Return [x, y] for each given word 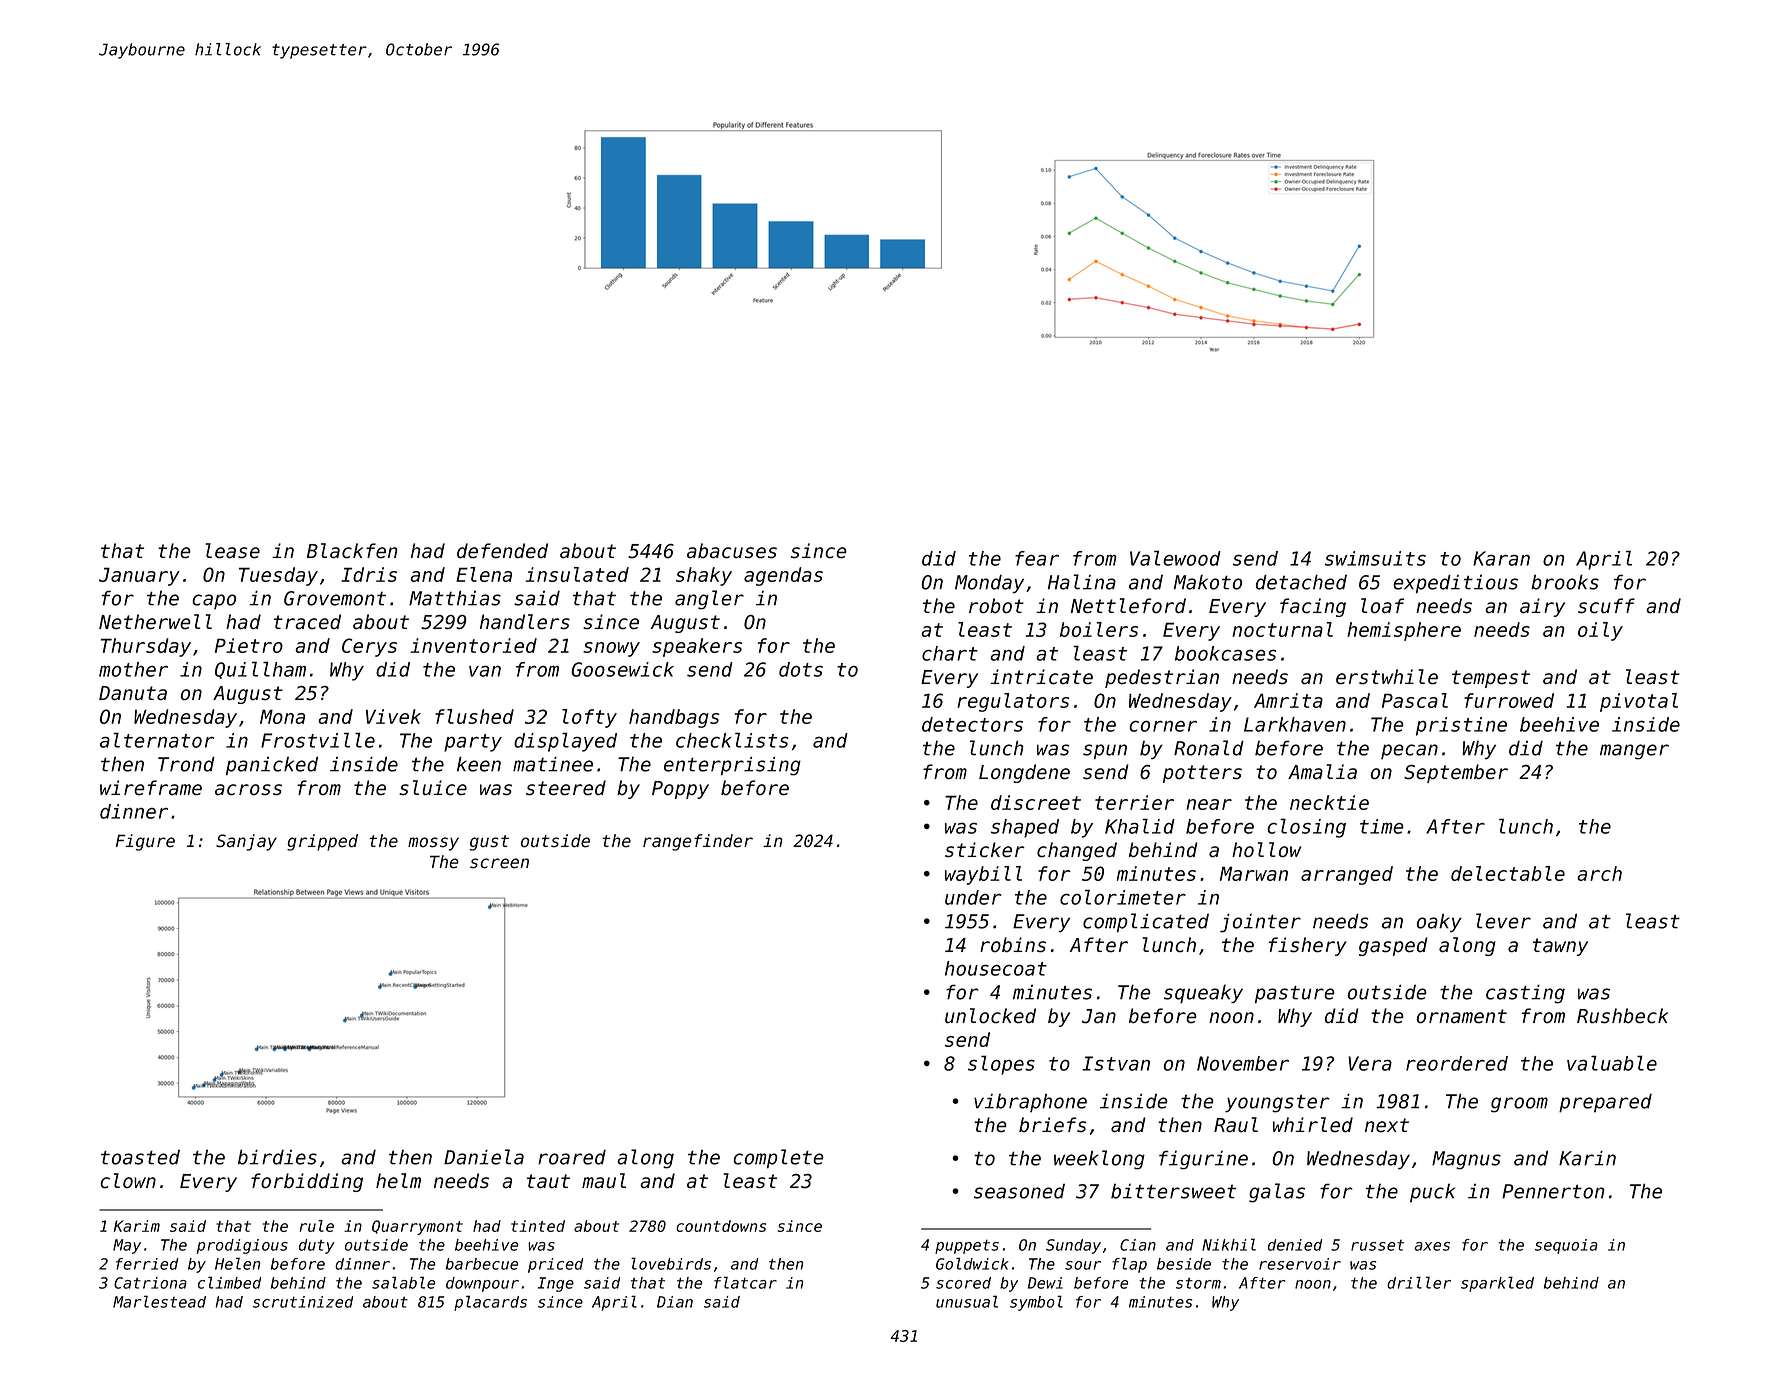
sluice [433, 787]
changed [1077, 851]
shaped [1025, 828]
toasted [140, 1157]
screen [499, 863]
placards [490, 1303]
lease [233, 550]
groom [1519, 1105]
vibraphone [1030, 1103]
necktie [1329, 802]
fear [1037, 558]
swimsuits [1375, 558]
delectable [1508, 873]
